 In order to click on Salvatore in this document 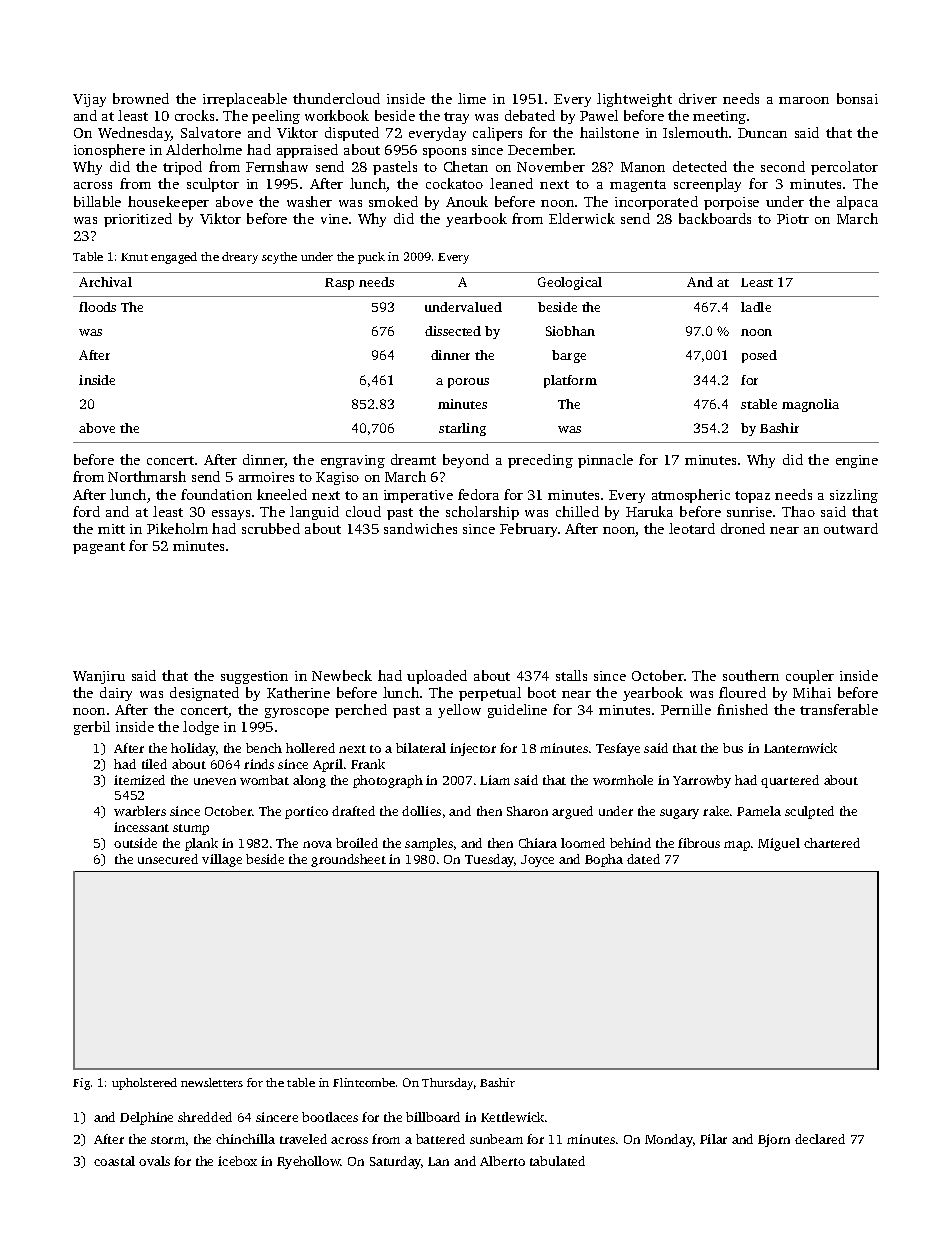, I will do `click(211, 132)`.
